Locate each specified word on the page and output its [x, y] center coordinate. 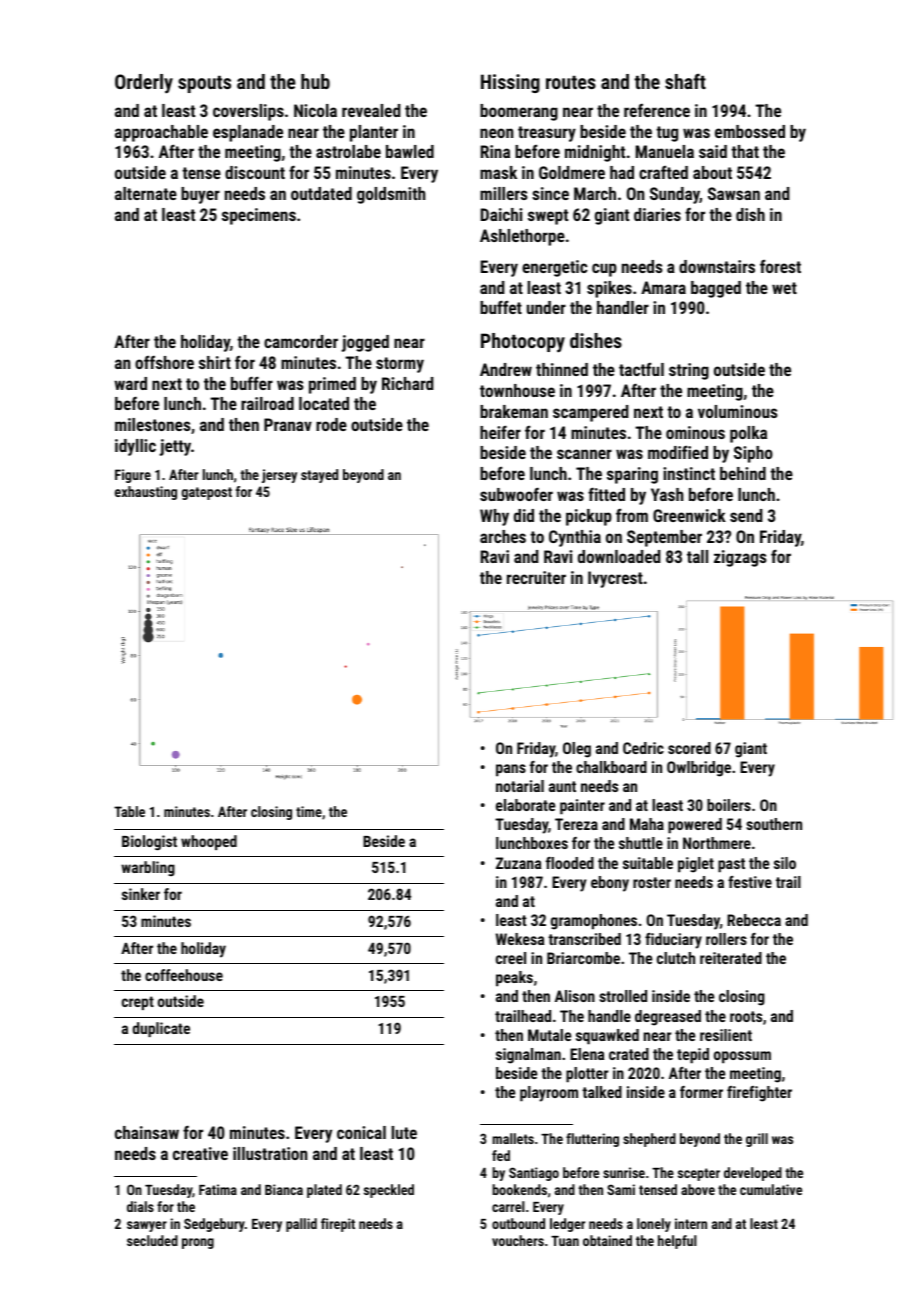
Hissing [510, 83]
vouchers [518, 1240]
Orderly [144, 84]
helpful [677, 1242]
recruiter [536, 577]
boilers [729, 805]
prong [198, 1243]
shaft [685, 81]
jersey [279, 476]
